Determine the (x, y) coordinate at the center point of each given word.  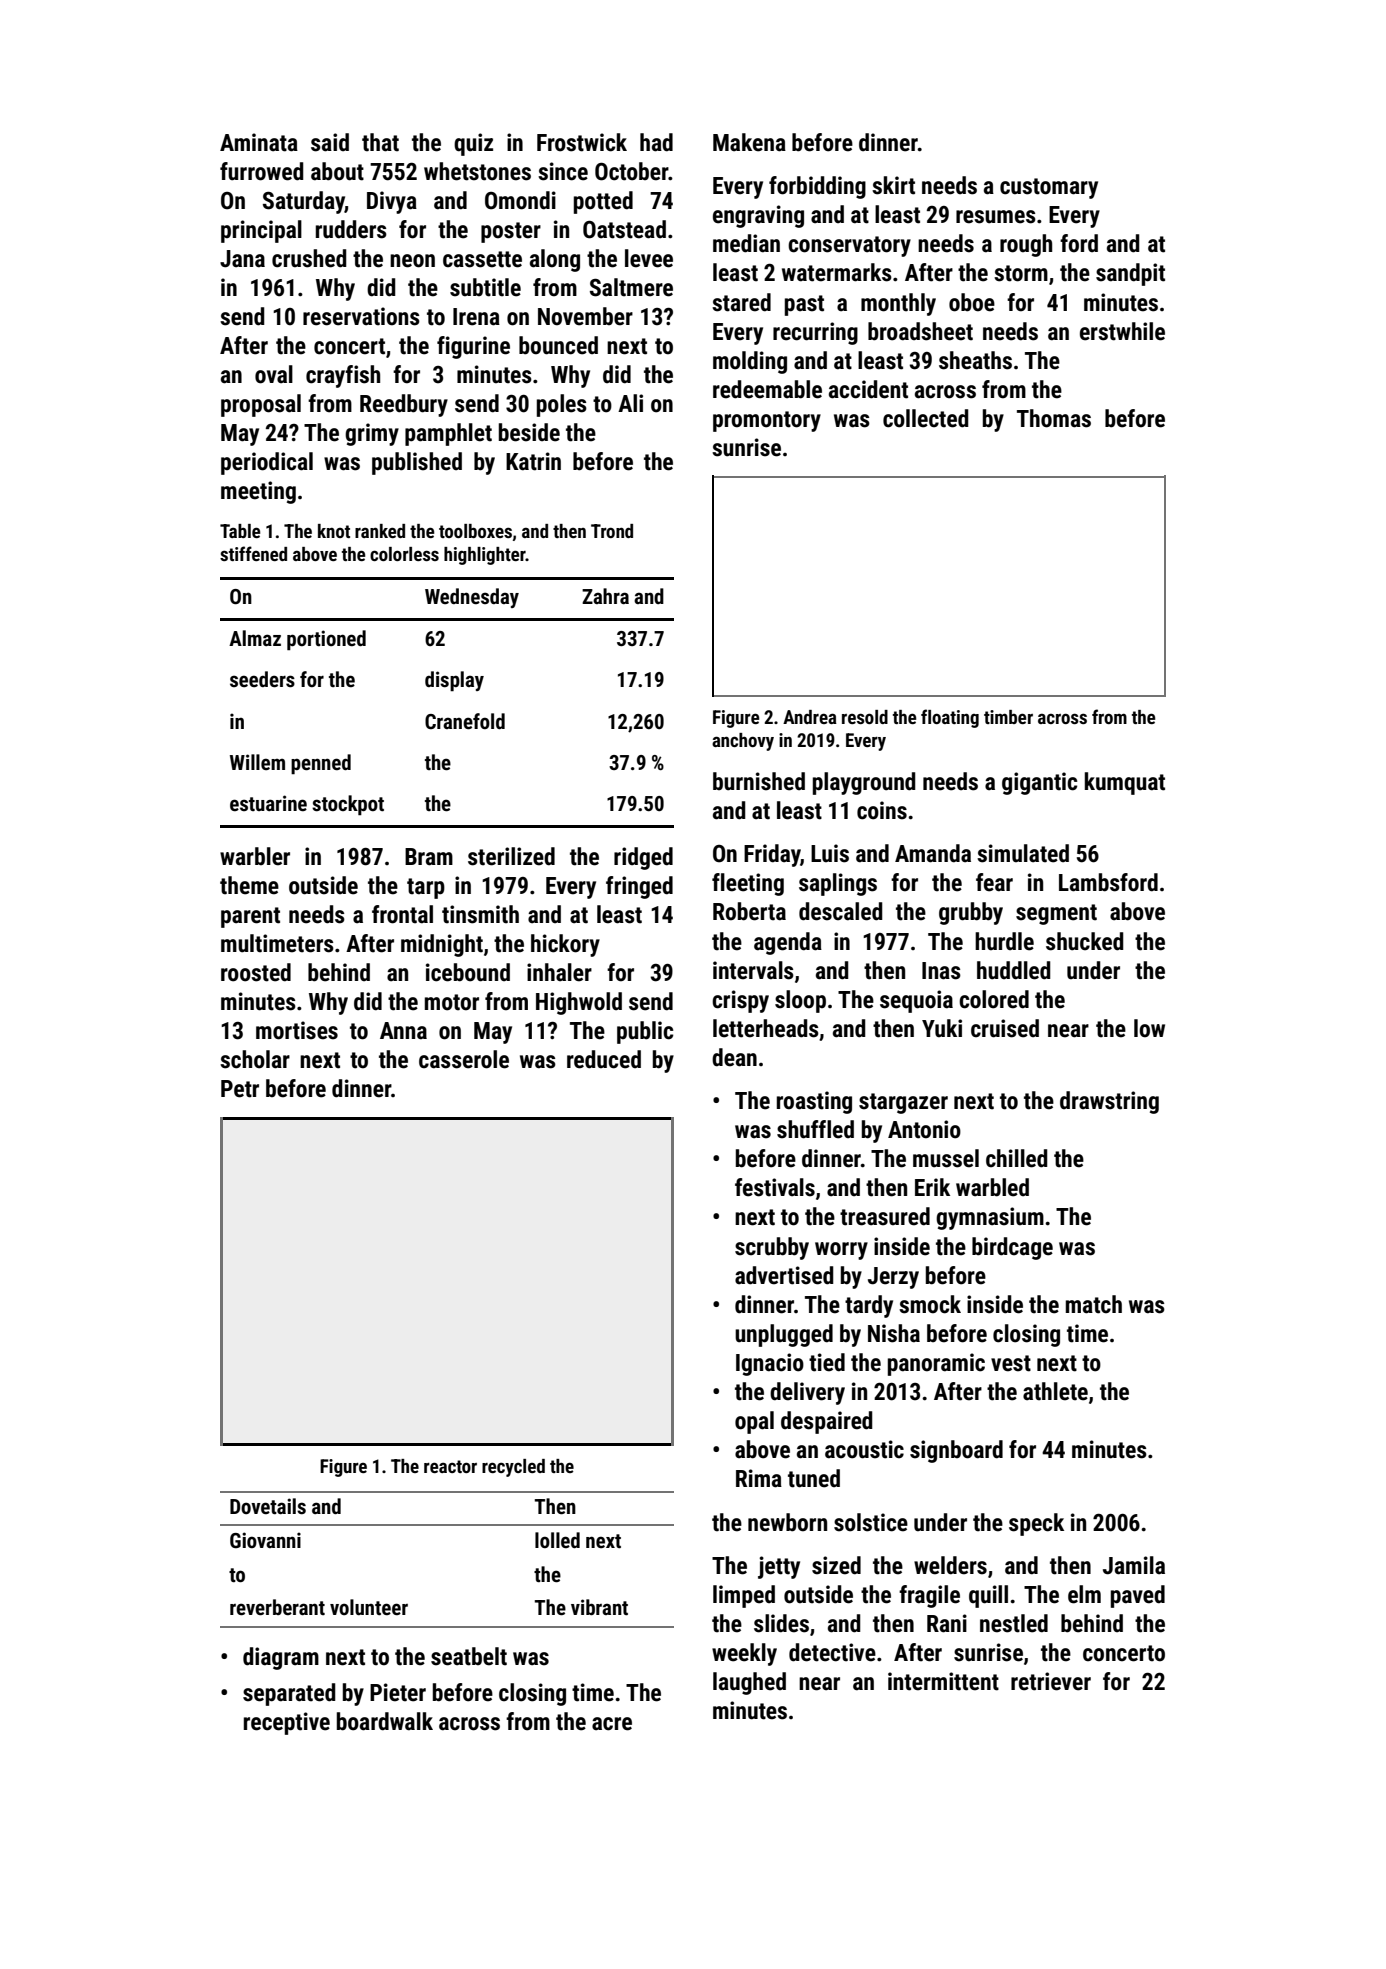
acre (612, 1724)
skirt (893, 185)
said (330, 142)
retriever (1051, 1681)
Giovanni (265, 1540)
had (656, 142)
